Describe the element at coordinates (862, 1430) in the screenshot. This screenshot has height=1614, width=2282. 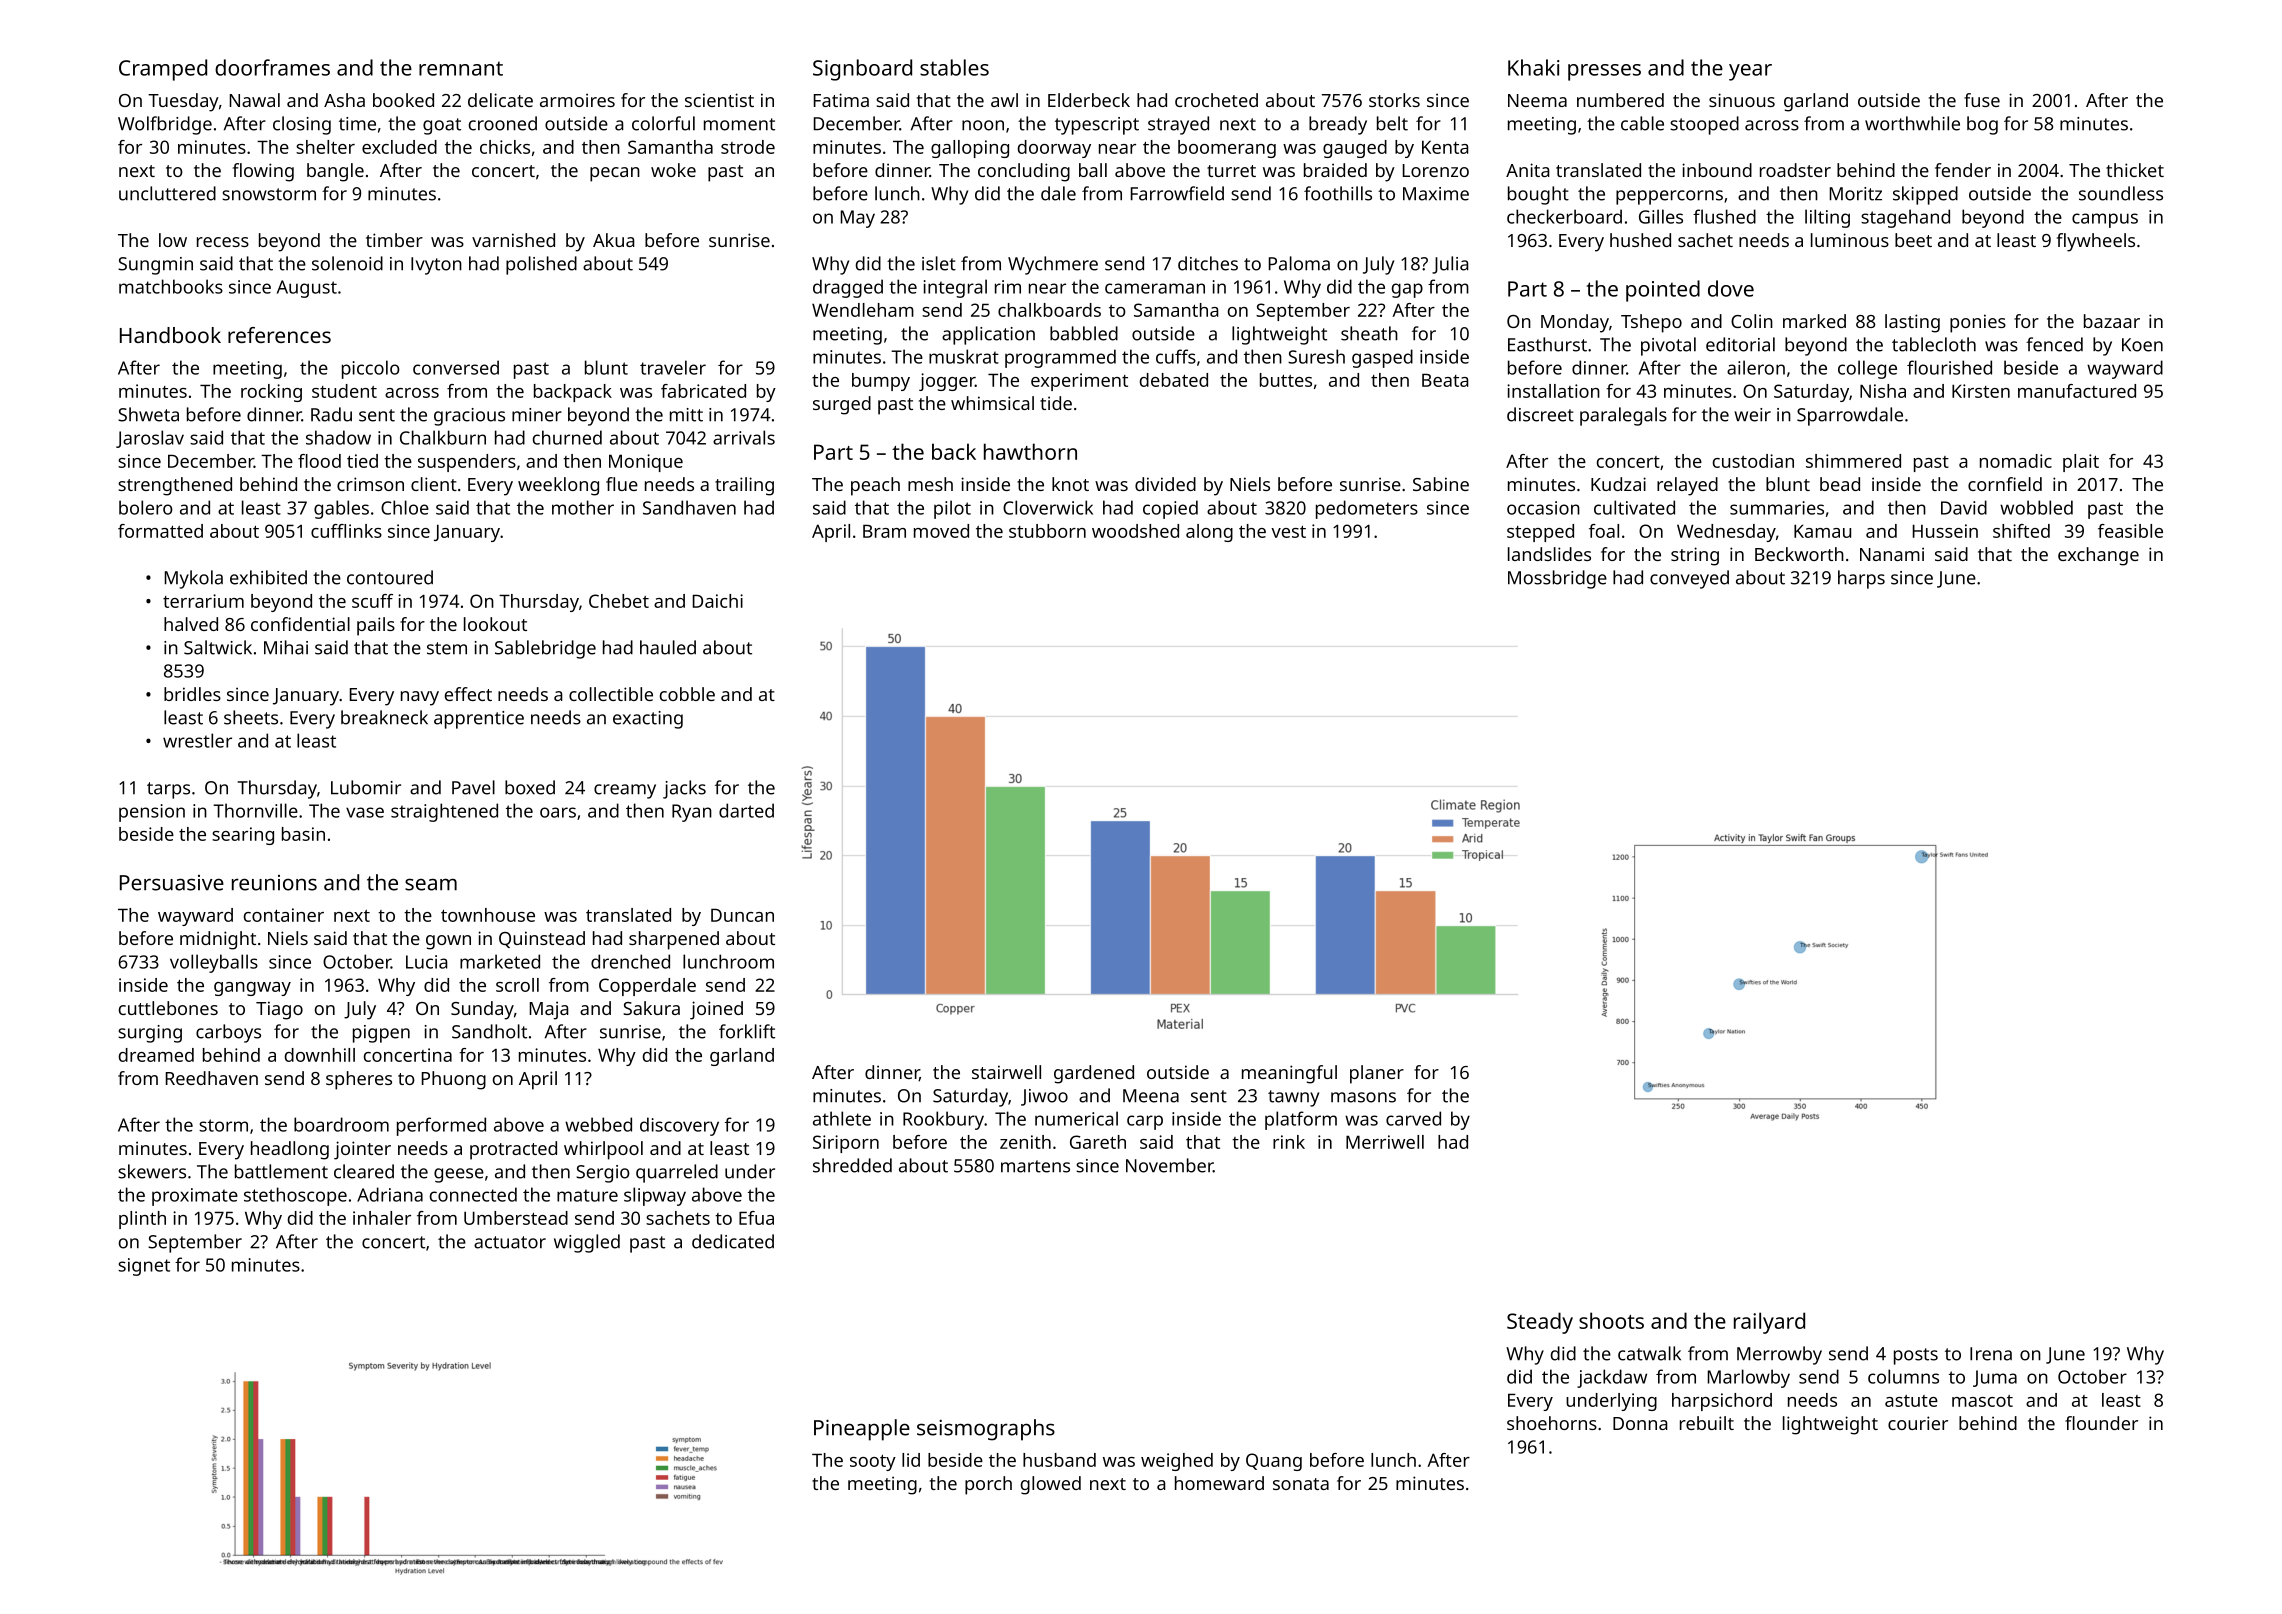
I see `Pineapple` at that location.
